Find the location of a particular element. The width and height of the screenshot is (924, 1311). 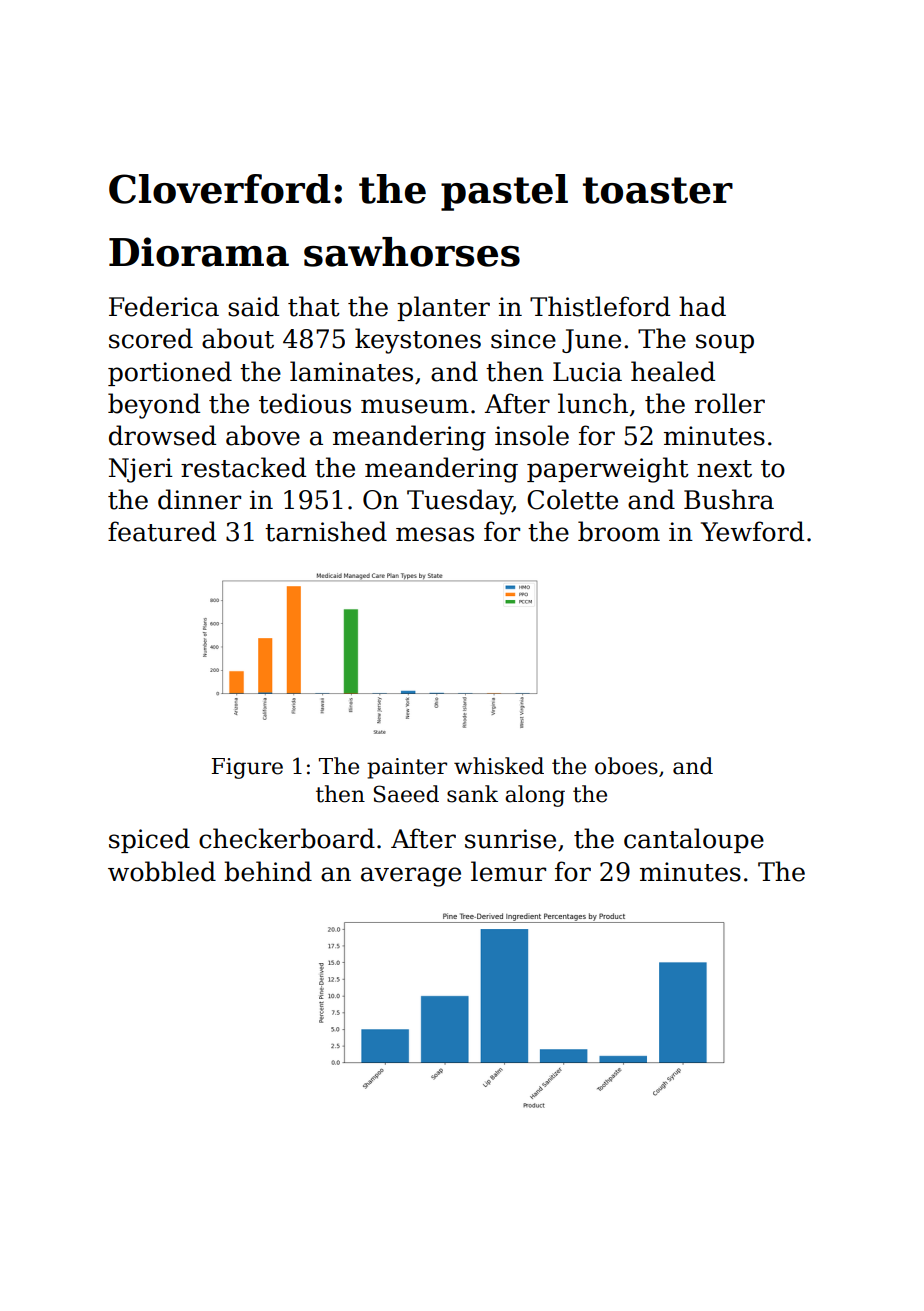

spiced is located at coordinates (149, 840).
